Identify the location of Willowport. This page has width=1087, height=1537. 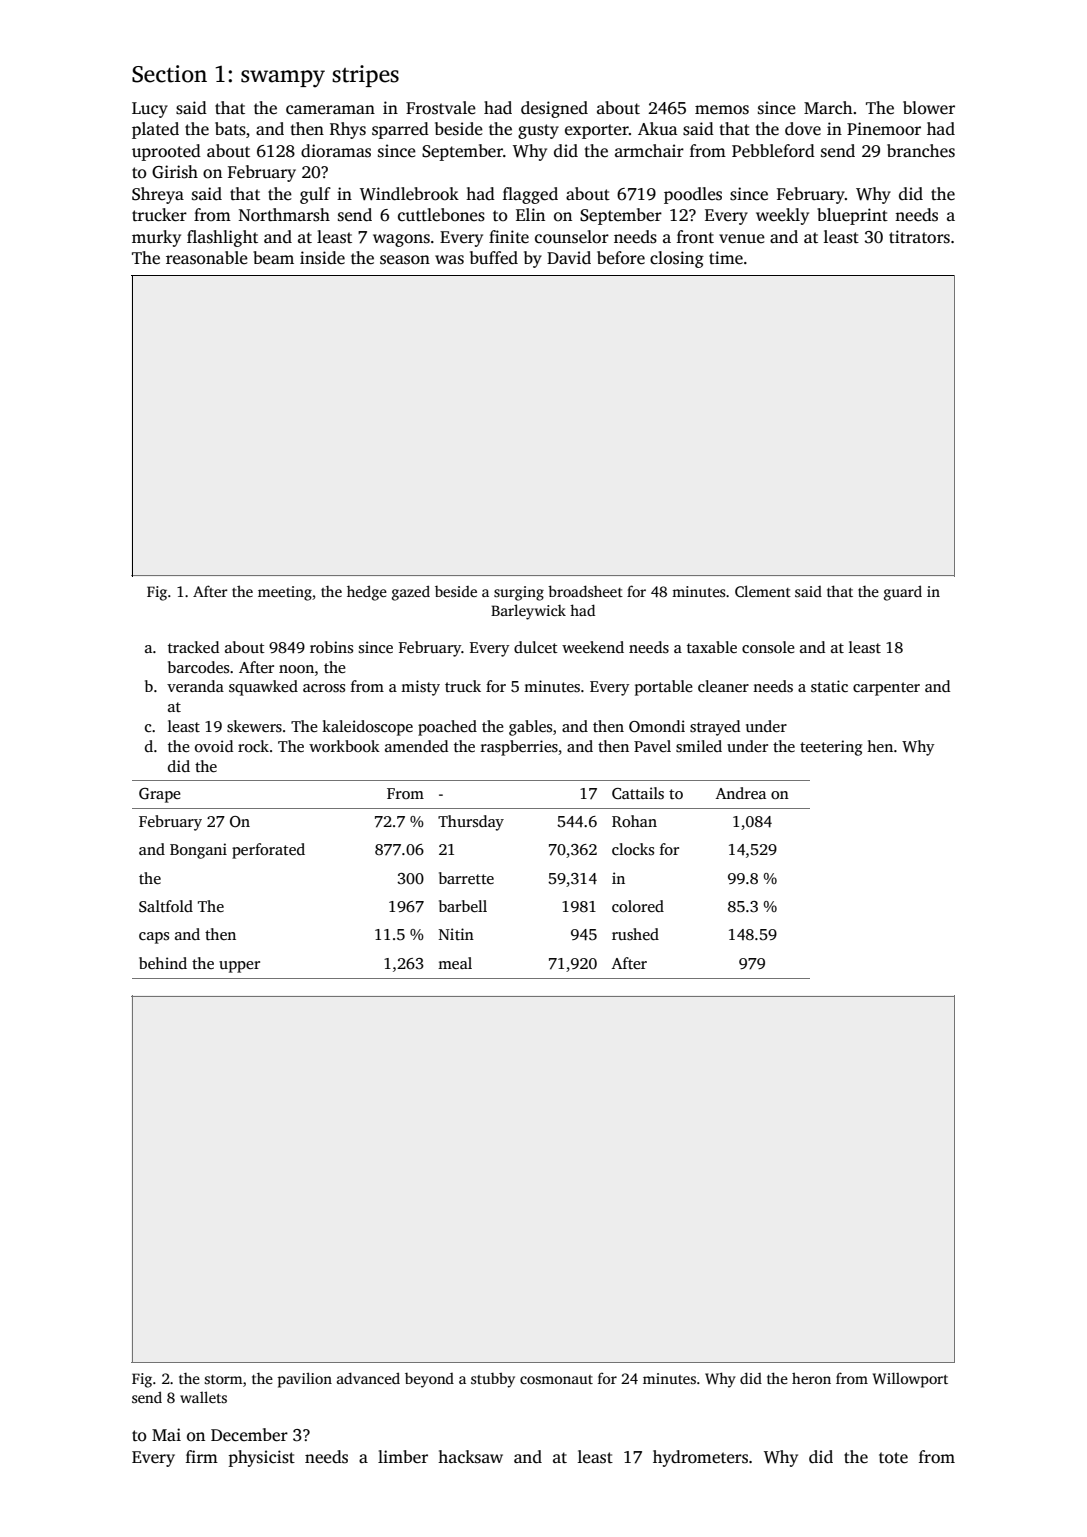
(910, 1380).
